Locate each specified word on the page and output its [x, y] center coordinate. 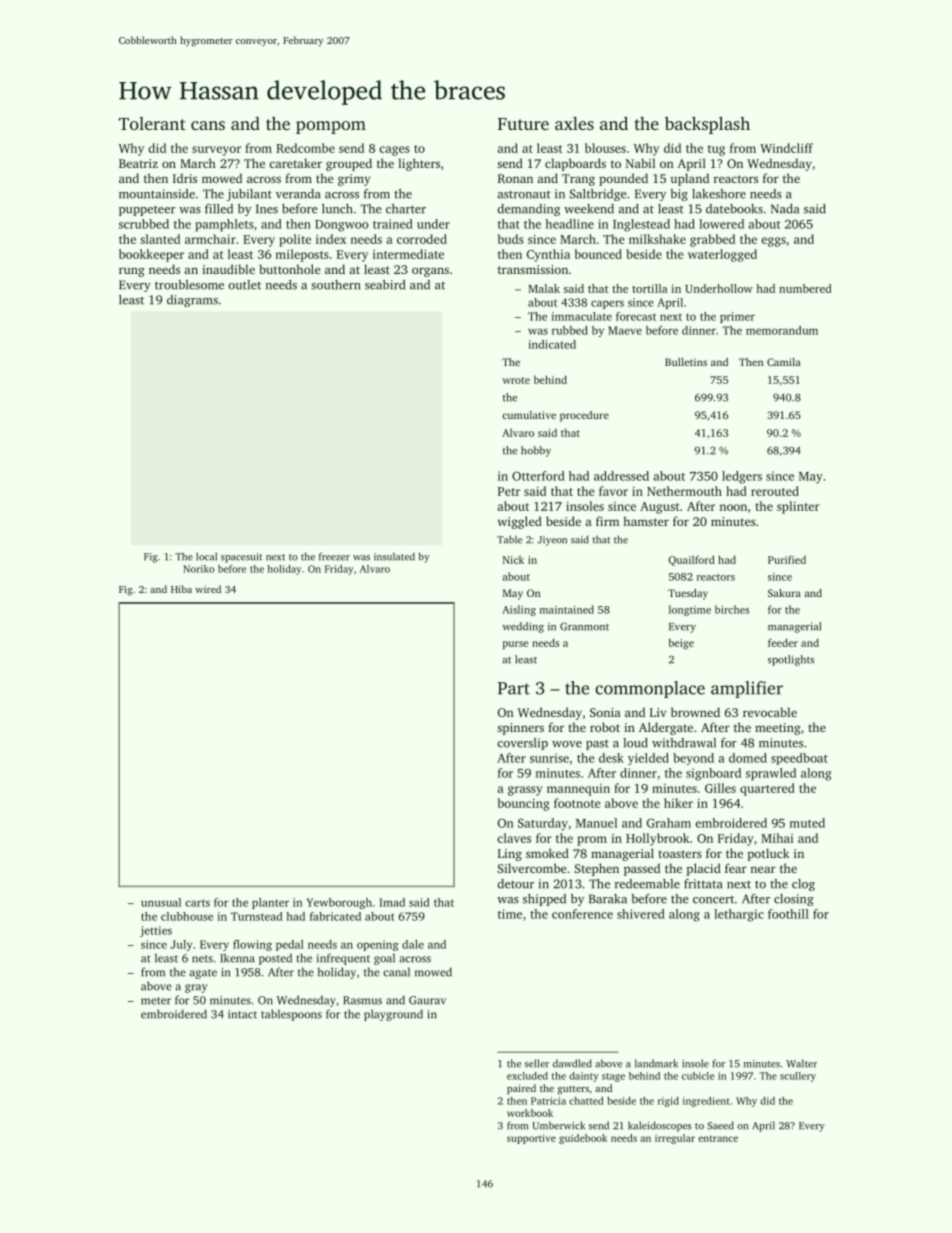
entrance [718, 1139]
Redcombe [305, 148]
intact [242, 1014]
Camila [784, 362]
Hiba [181, 589]
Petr [509, 491]
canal [396, 972]
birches [732, 609]
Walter [801, 1063]
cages [394, 151]
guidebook [583, 1139]
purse [515, 645]
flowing [252, 945]
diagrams [192, 301]
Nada [785, 209]
